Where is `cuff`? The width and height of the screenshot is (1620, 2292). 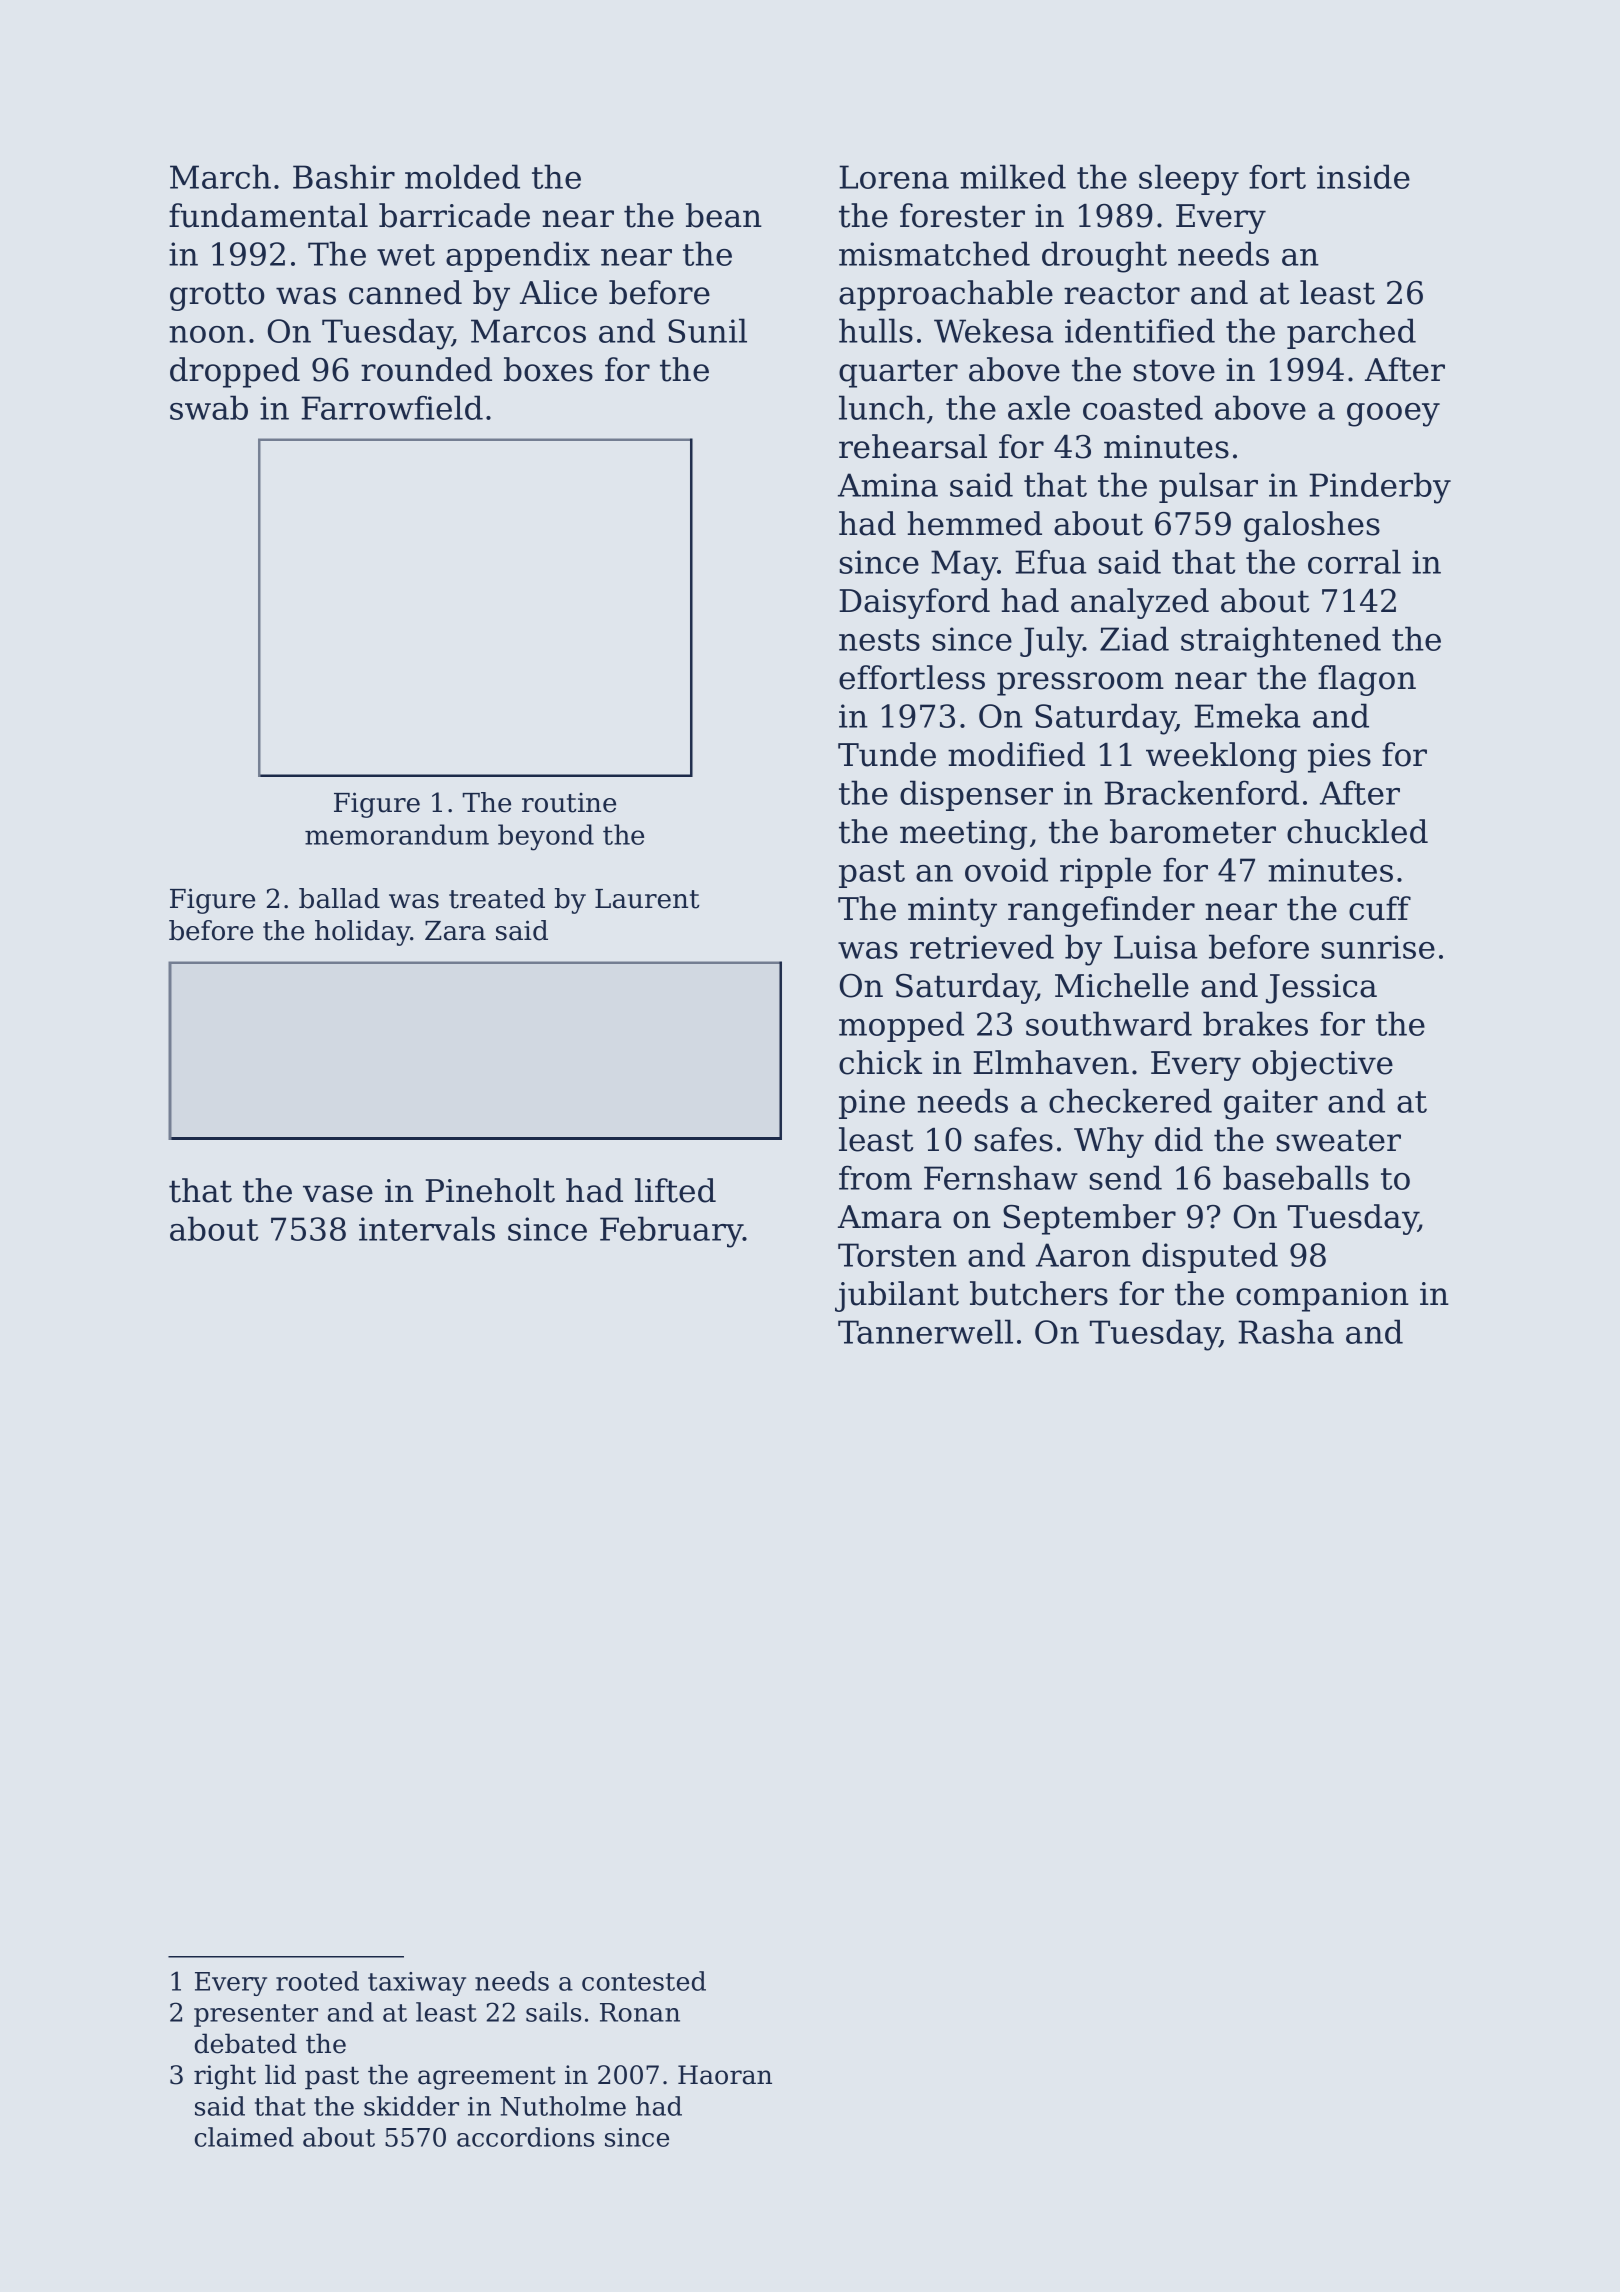
cuff is located at coordinates (1380, 908).
